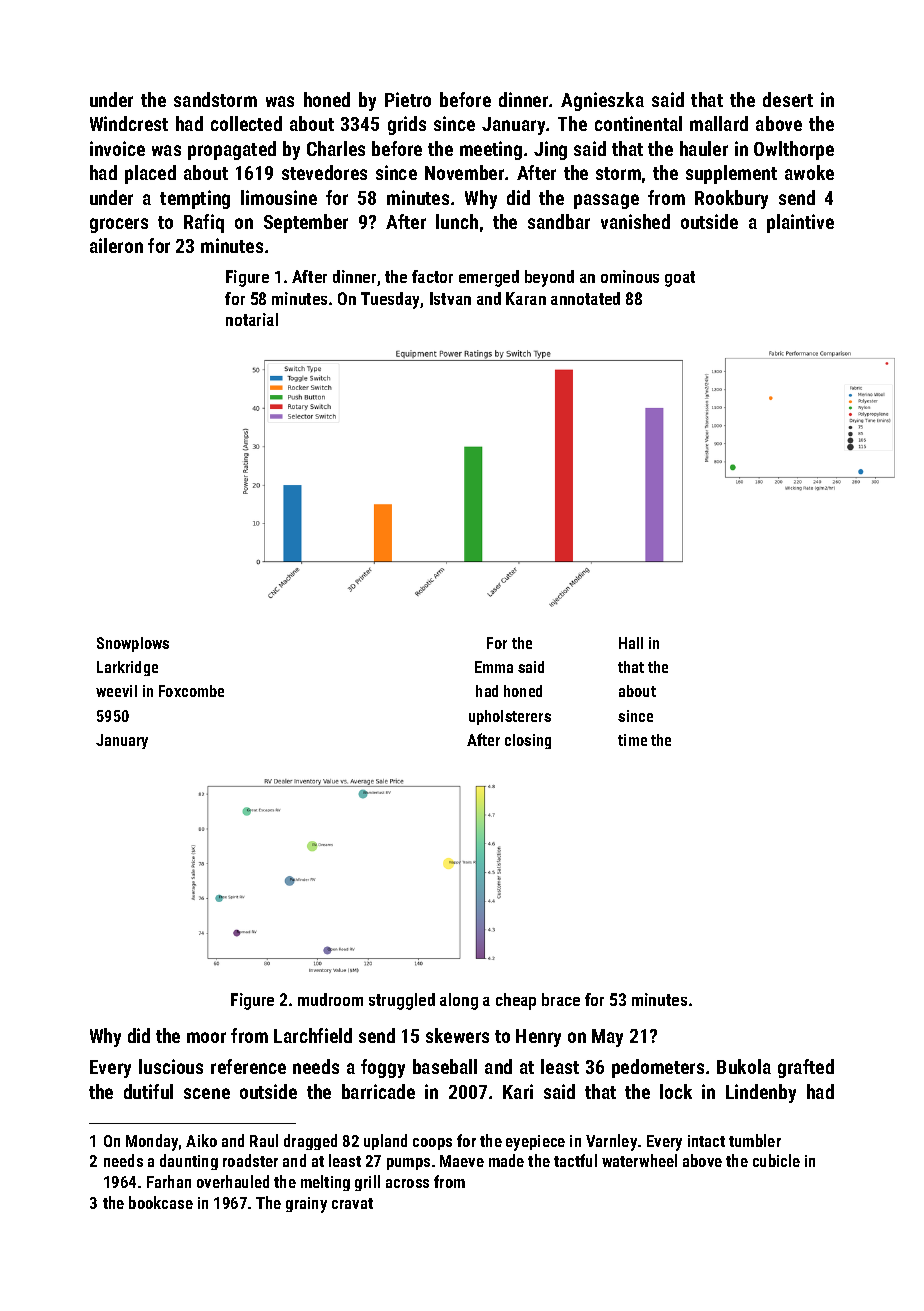 The height and width of the document is (1311, 924). Describe the element at coordinates (408, 99) in the document. I see `Pietro` at that location.
